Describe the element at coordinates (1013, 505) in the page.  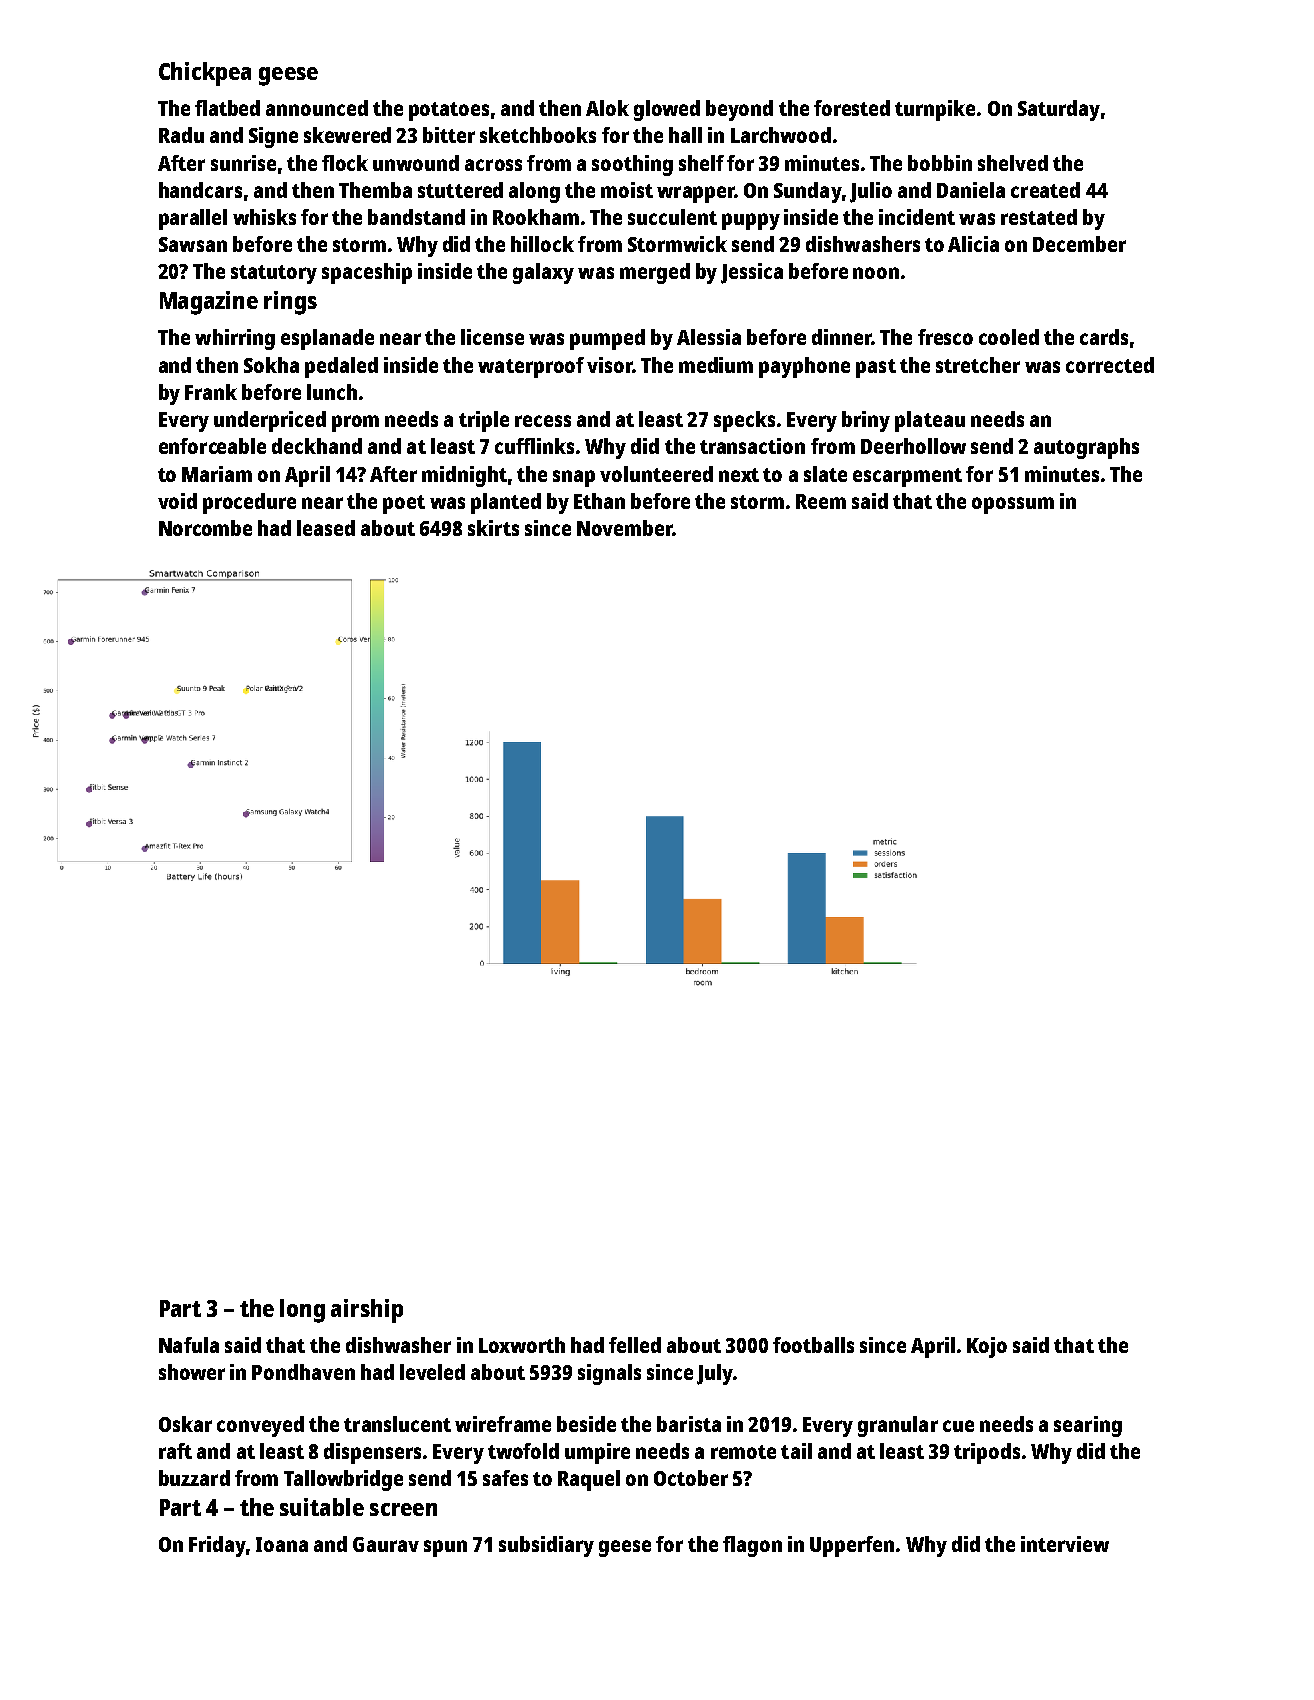
I see `opossum` at that location.
